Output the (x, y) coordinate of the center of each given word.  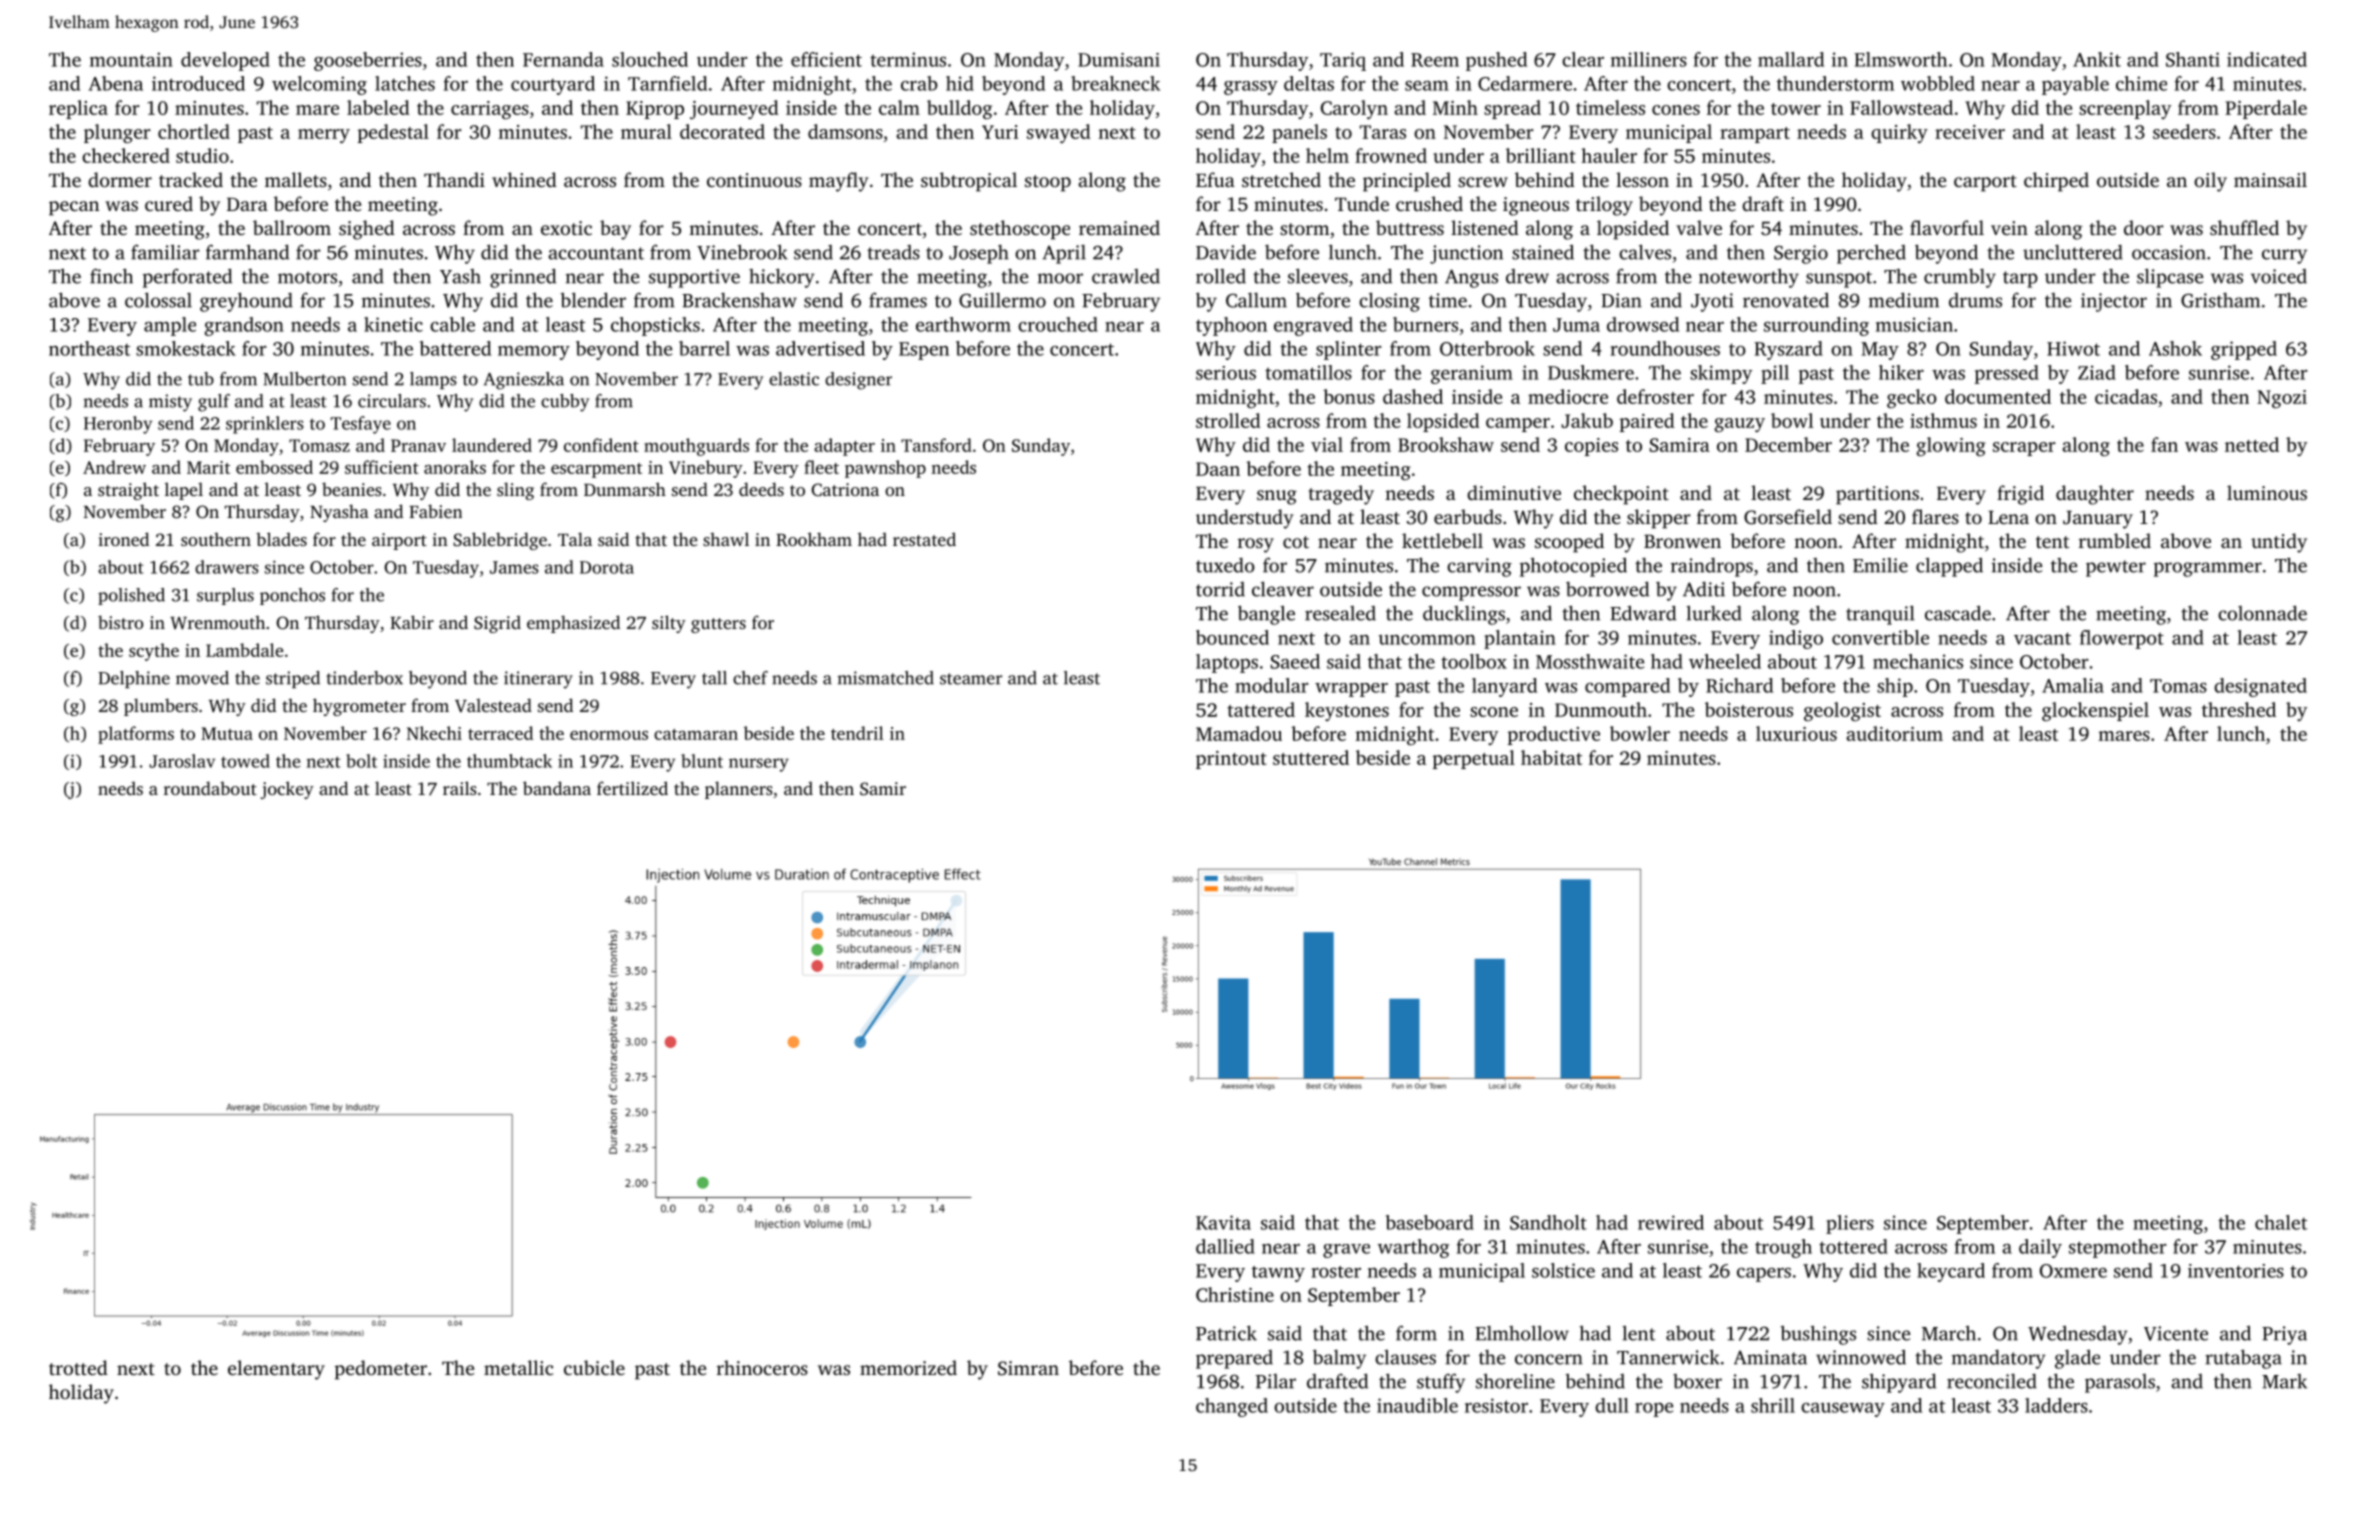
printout (1231, 760)
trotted (78, 1367)
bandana (557, 788)
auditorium (1894, 733)
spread (1512, 109)
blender (593, 300)
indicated (2267, 59)
